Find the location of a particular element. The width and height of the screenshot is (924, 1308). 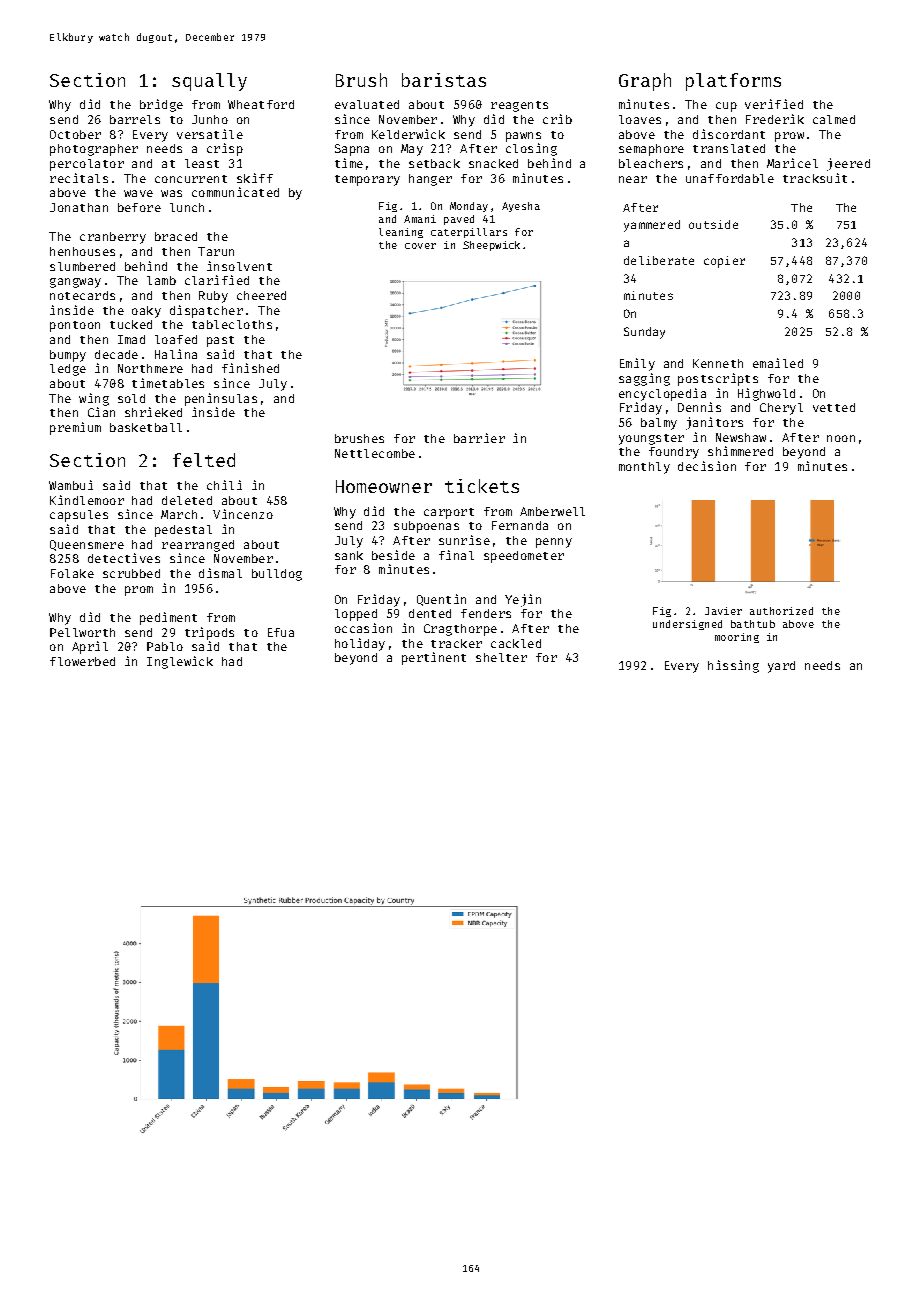

emailed is located at coordinates (778, 363).
